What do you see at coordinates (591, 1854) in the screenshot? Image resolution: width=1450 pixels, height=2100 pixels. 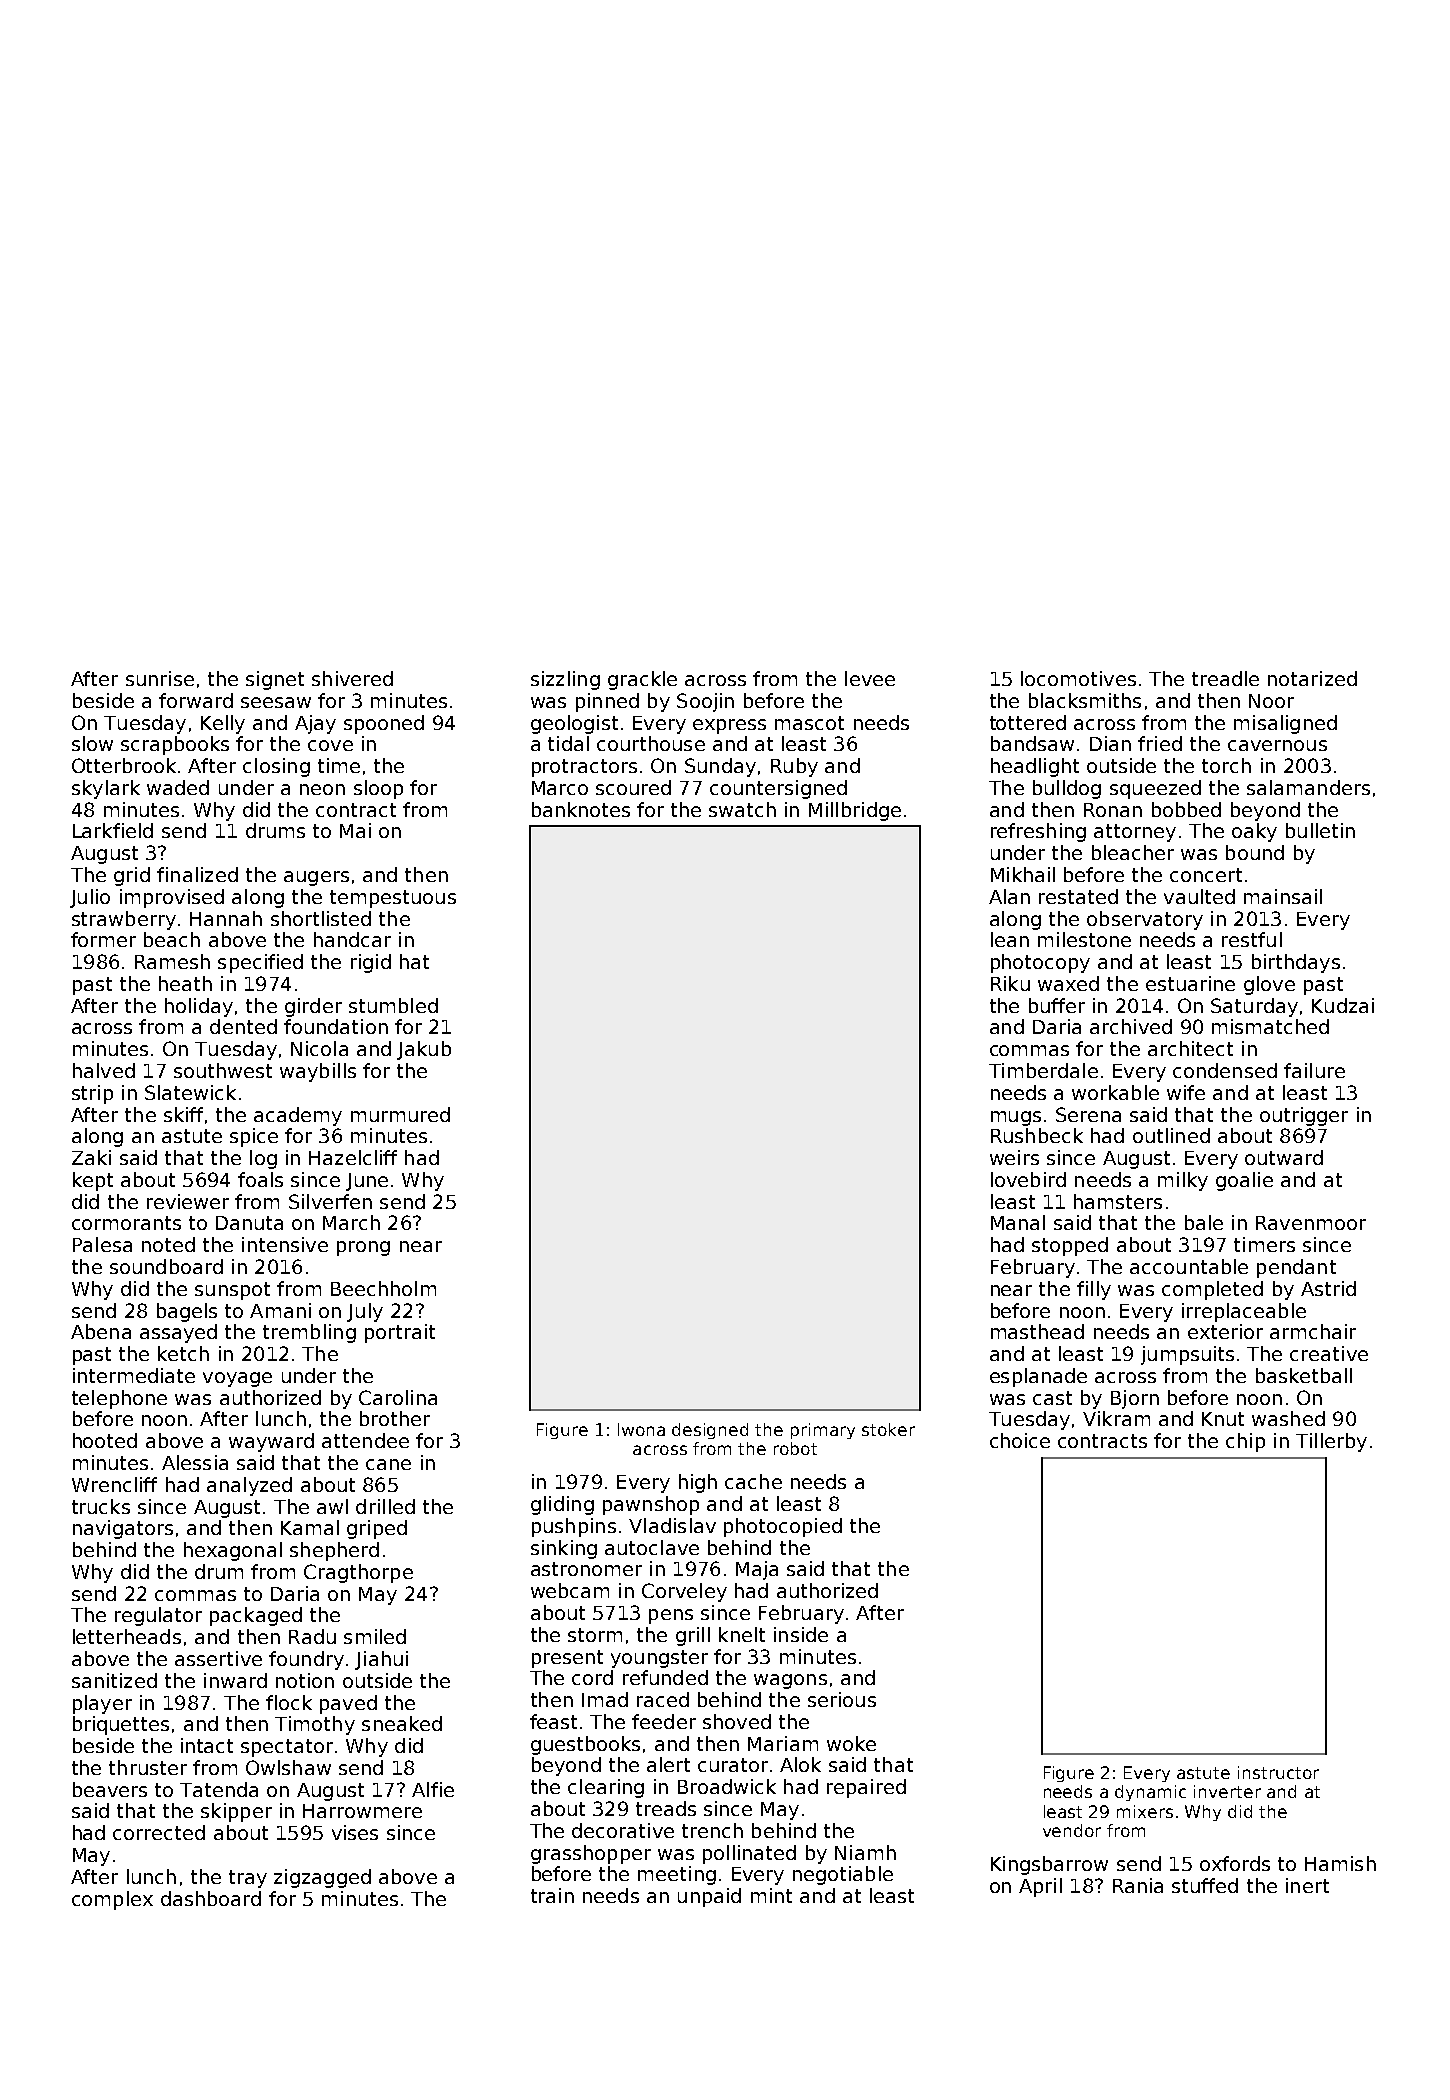 I see `grasshopper` at bounding box center [591, 1854].
